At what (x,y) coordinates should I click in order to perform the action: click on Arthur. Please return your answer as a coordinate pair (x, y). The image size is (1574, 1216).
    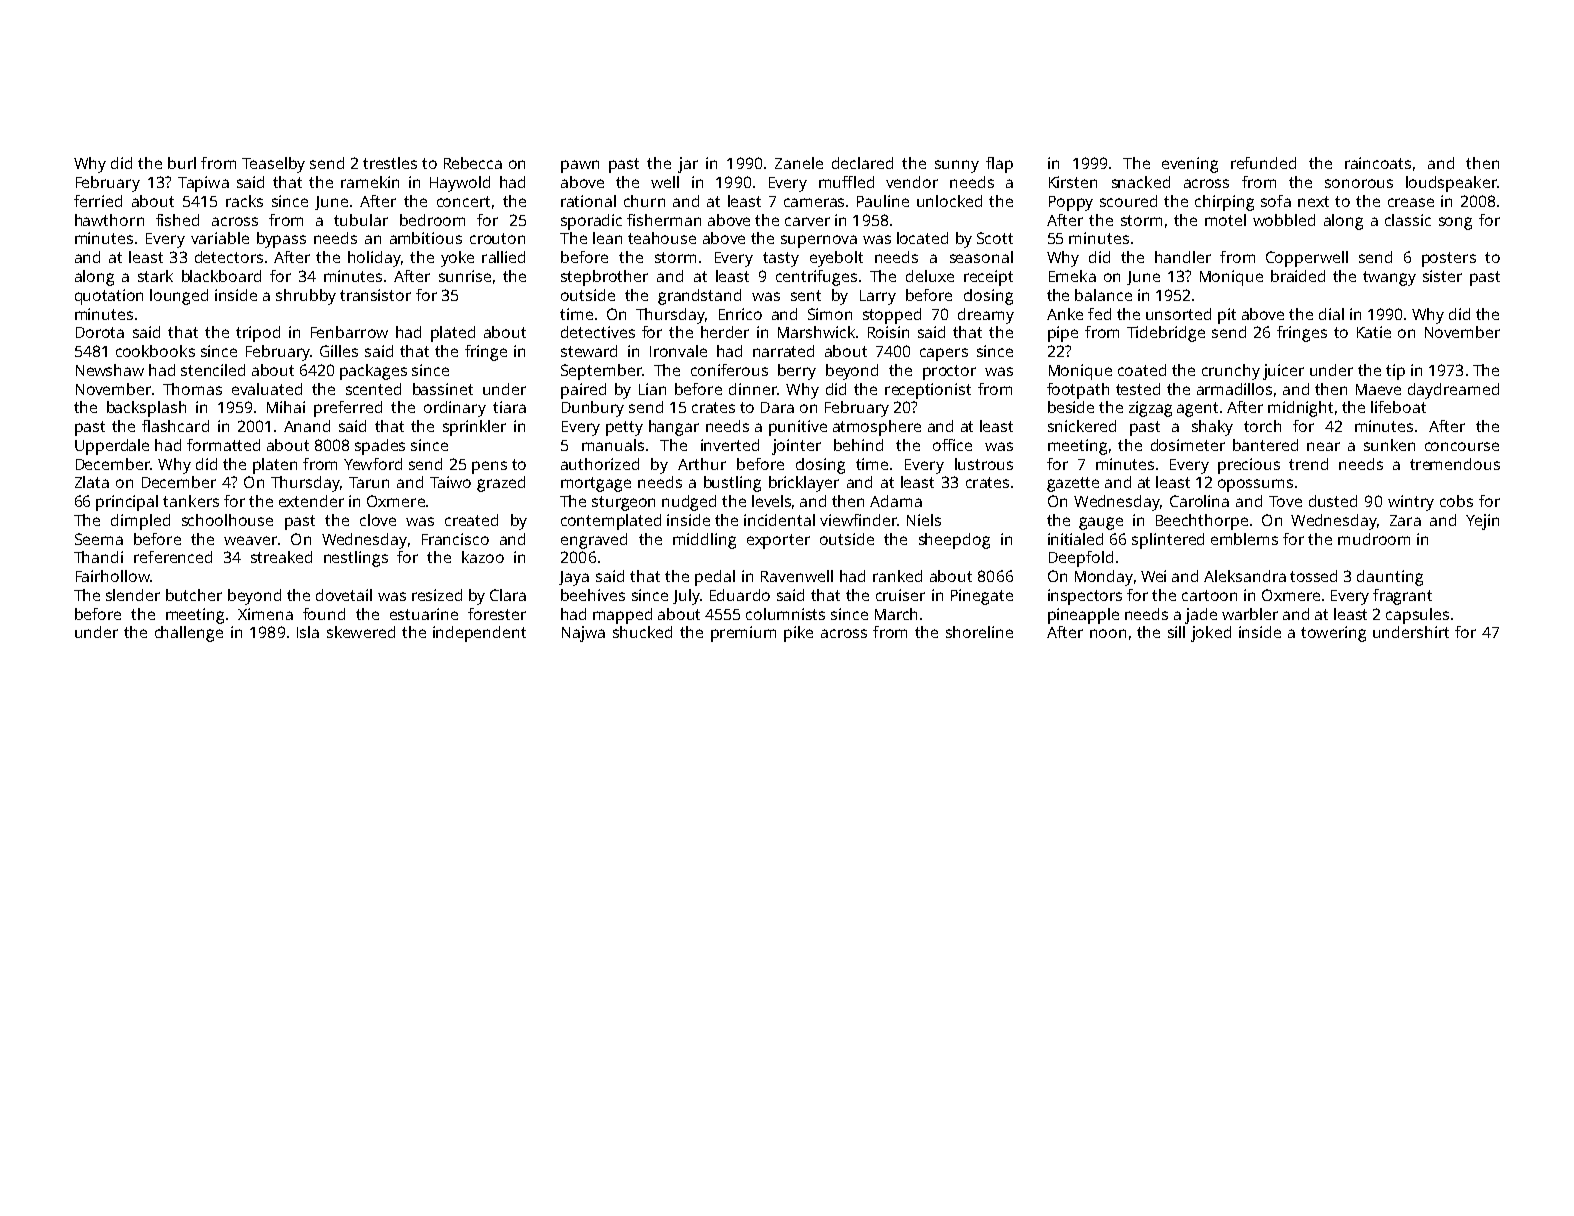
    Looking at the image, I should click on (702, 464).
